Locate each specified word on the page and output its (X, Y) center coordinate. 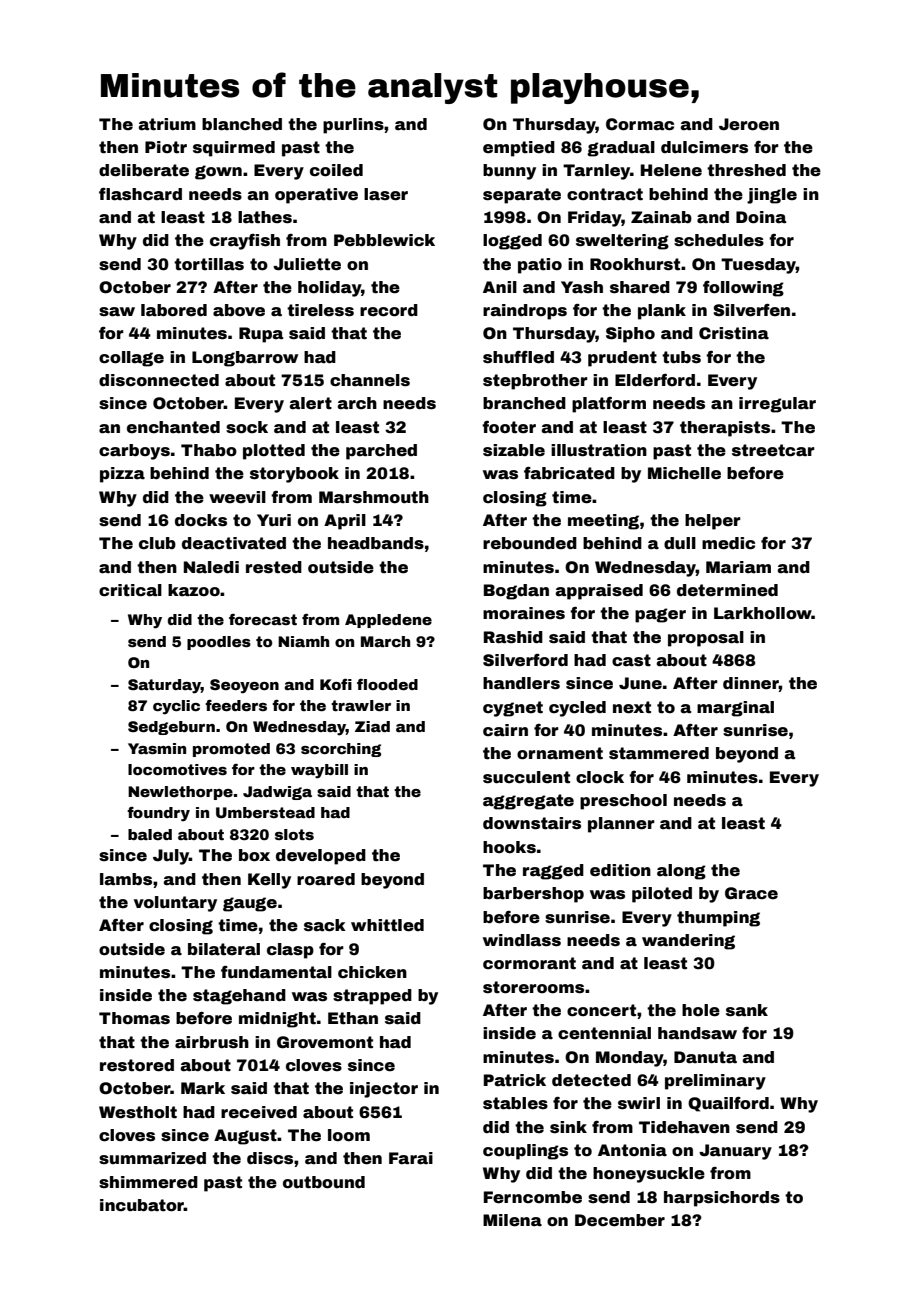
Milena (512, 1220)
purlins (353, 126)
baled (150, 834)
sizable (514, 450)
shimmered (148, 1182)
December (620, 1220)
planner (621, 825)
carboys (134, 452)
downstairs (532, 823)
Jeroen (749, 124)
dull (680, 543)
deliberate (144, 170)
